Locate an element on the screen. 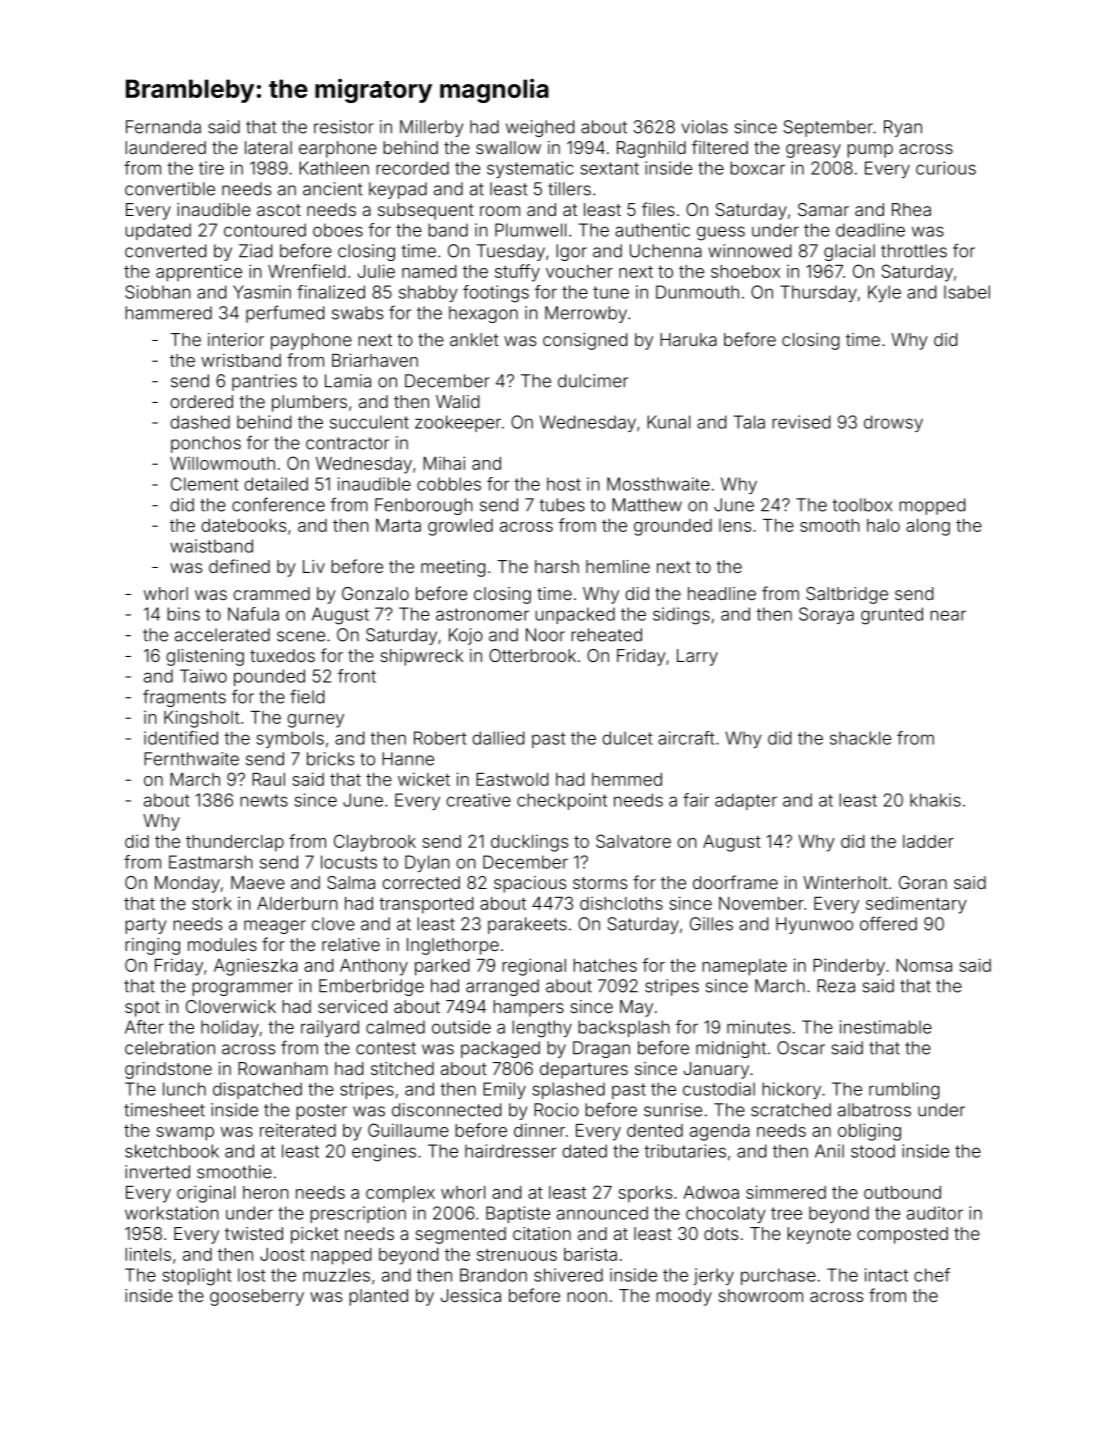 This screenshot has height=1446, width=1117. spot is located at coordinates (142, 1009).
